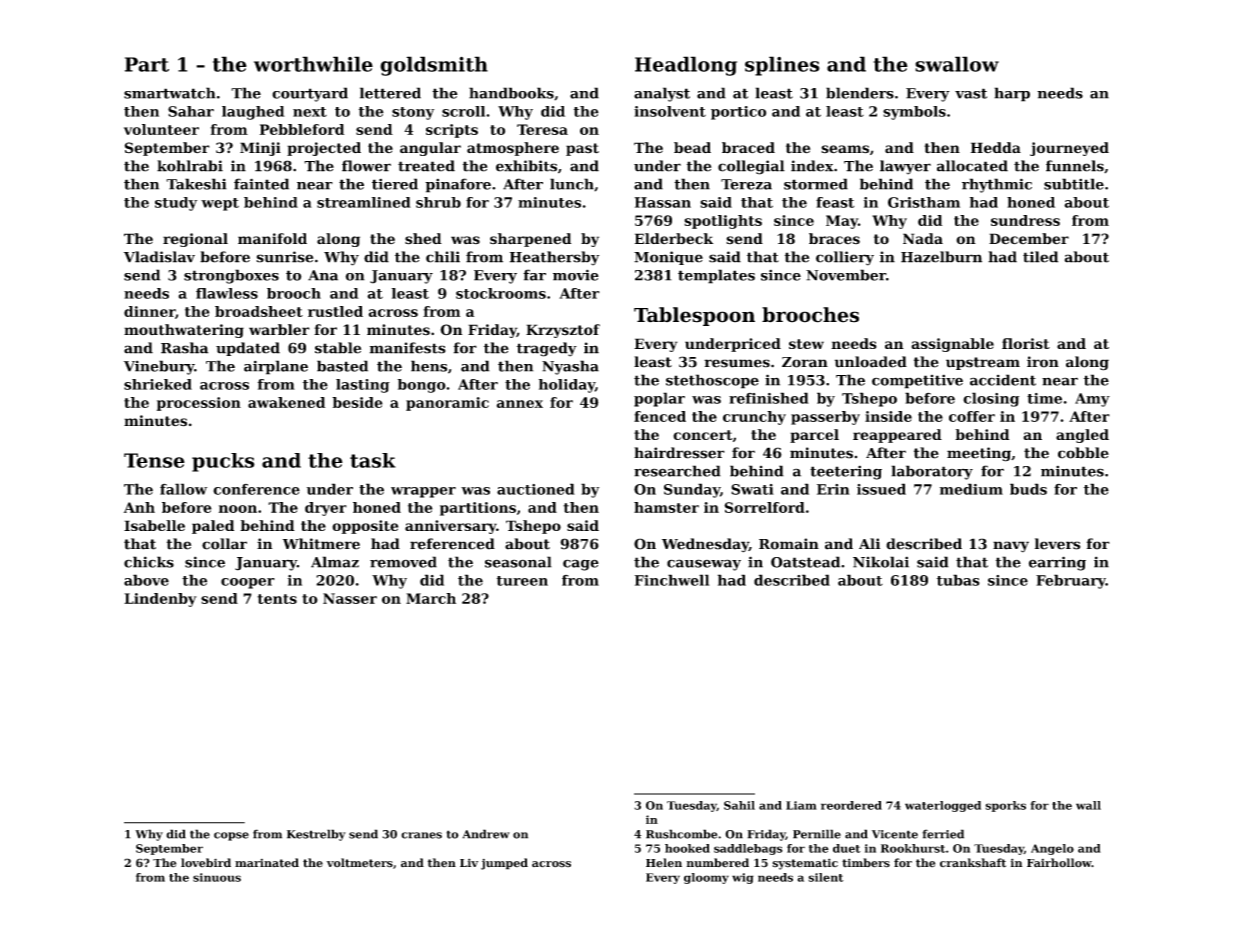  Describe the element at coordinates (805, 562) in the document. I see `Oatstead` at that location.
